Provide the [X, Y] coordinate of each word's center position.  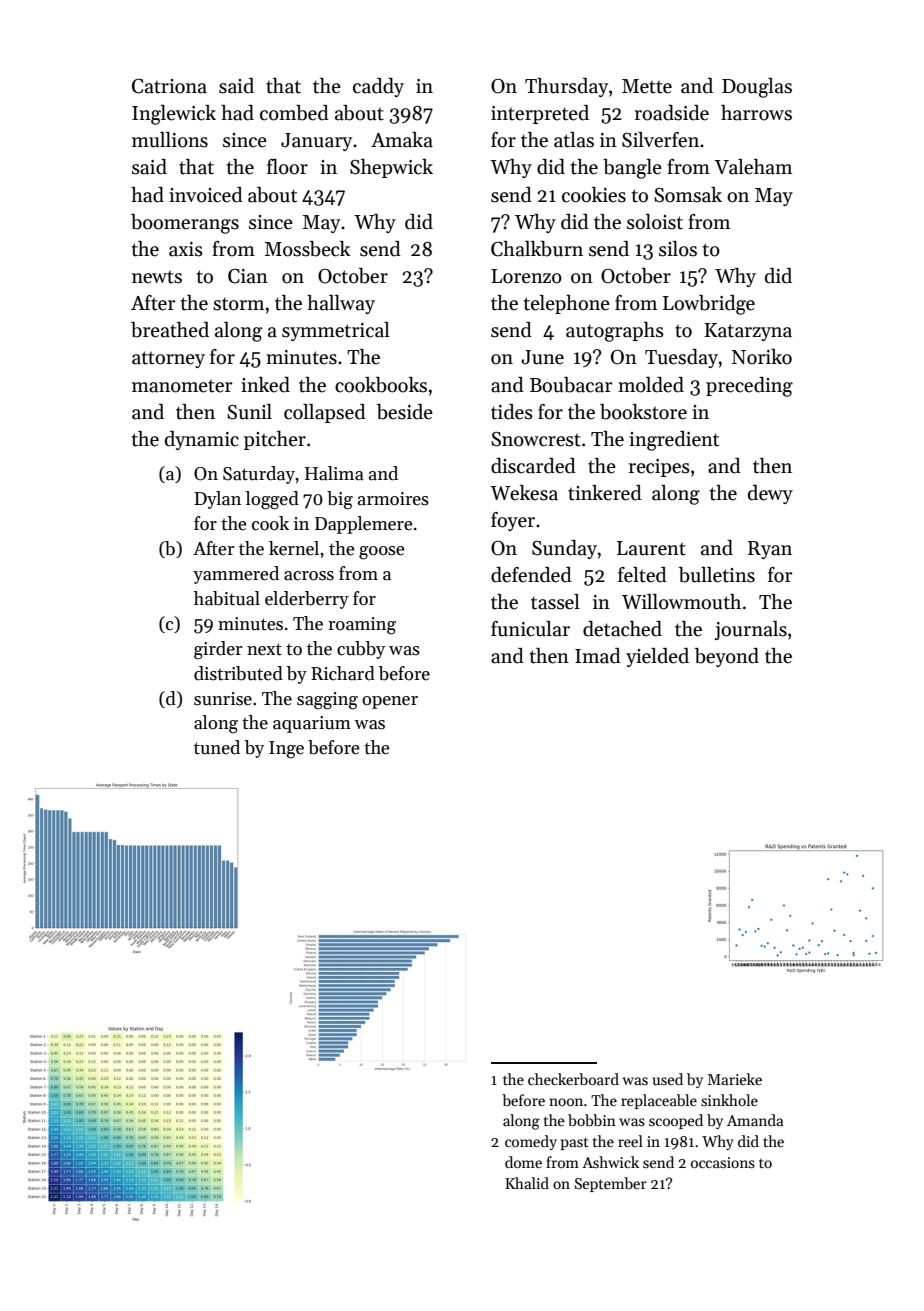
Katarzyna [748, 332]
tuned [217, 747]
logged [272, 500]
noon [566, 1102]
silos [678, 249]
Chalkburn [537, 249]
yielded [657, 657]
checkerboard [573, 1079]
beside [405, 412]
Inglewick [174, 115]
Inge [286, 750]
